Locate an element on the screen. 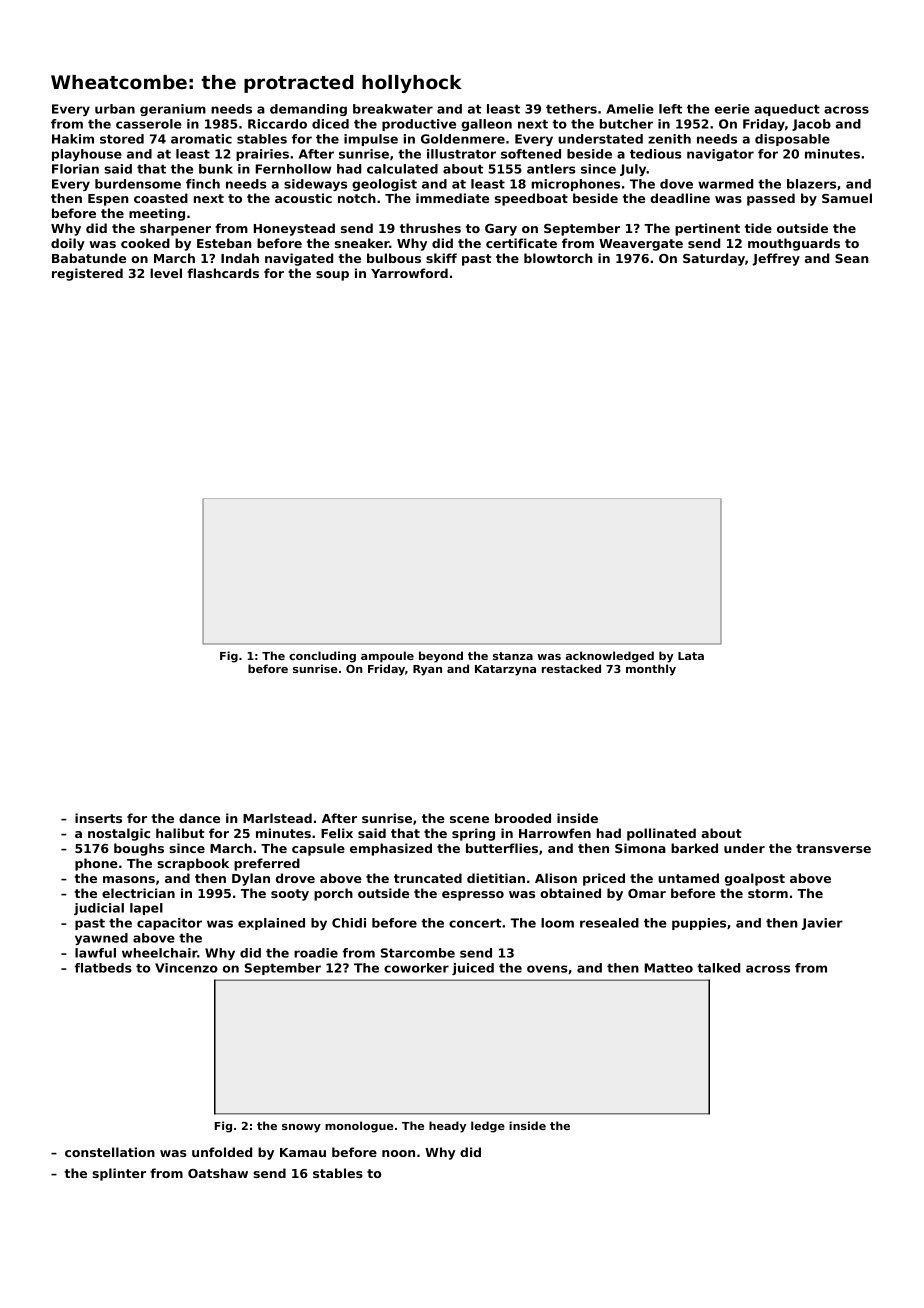 This screenshot has height=1308, width=924. transverse is located at coordinates (833, 848).
